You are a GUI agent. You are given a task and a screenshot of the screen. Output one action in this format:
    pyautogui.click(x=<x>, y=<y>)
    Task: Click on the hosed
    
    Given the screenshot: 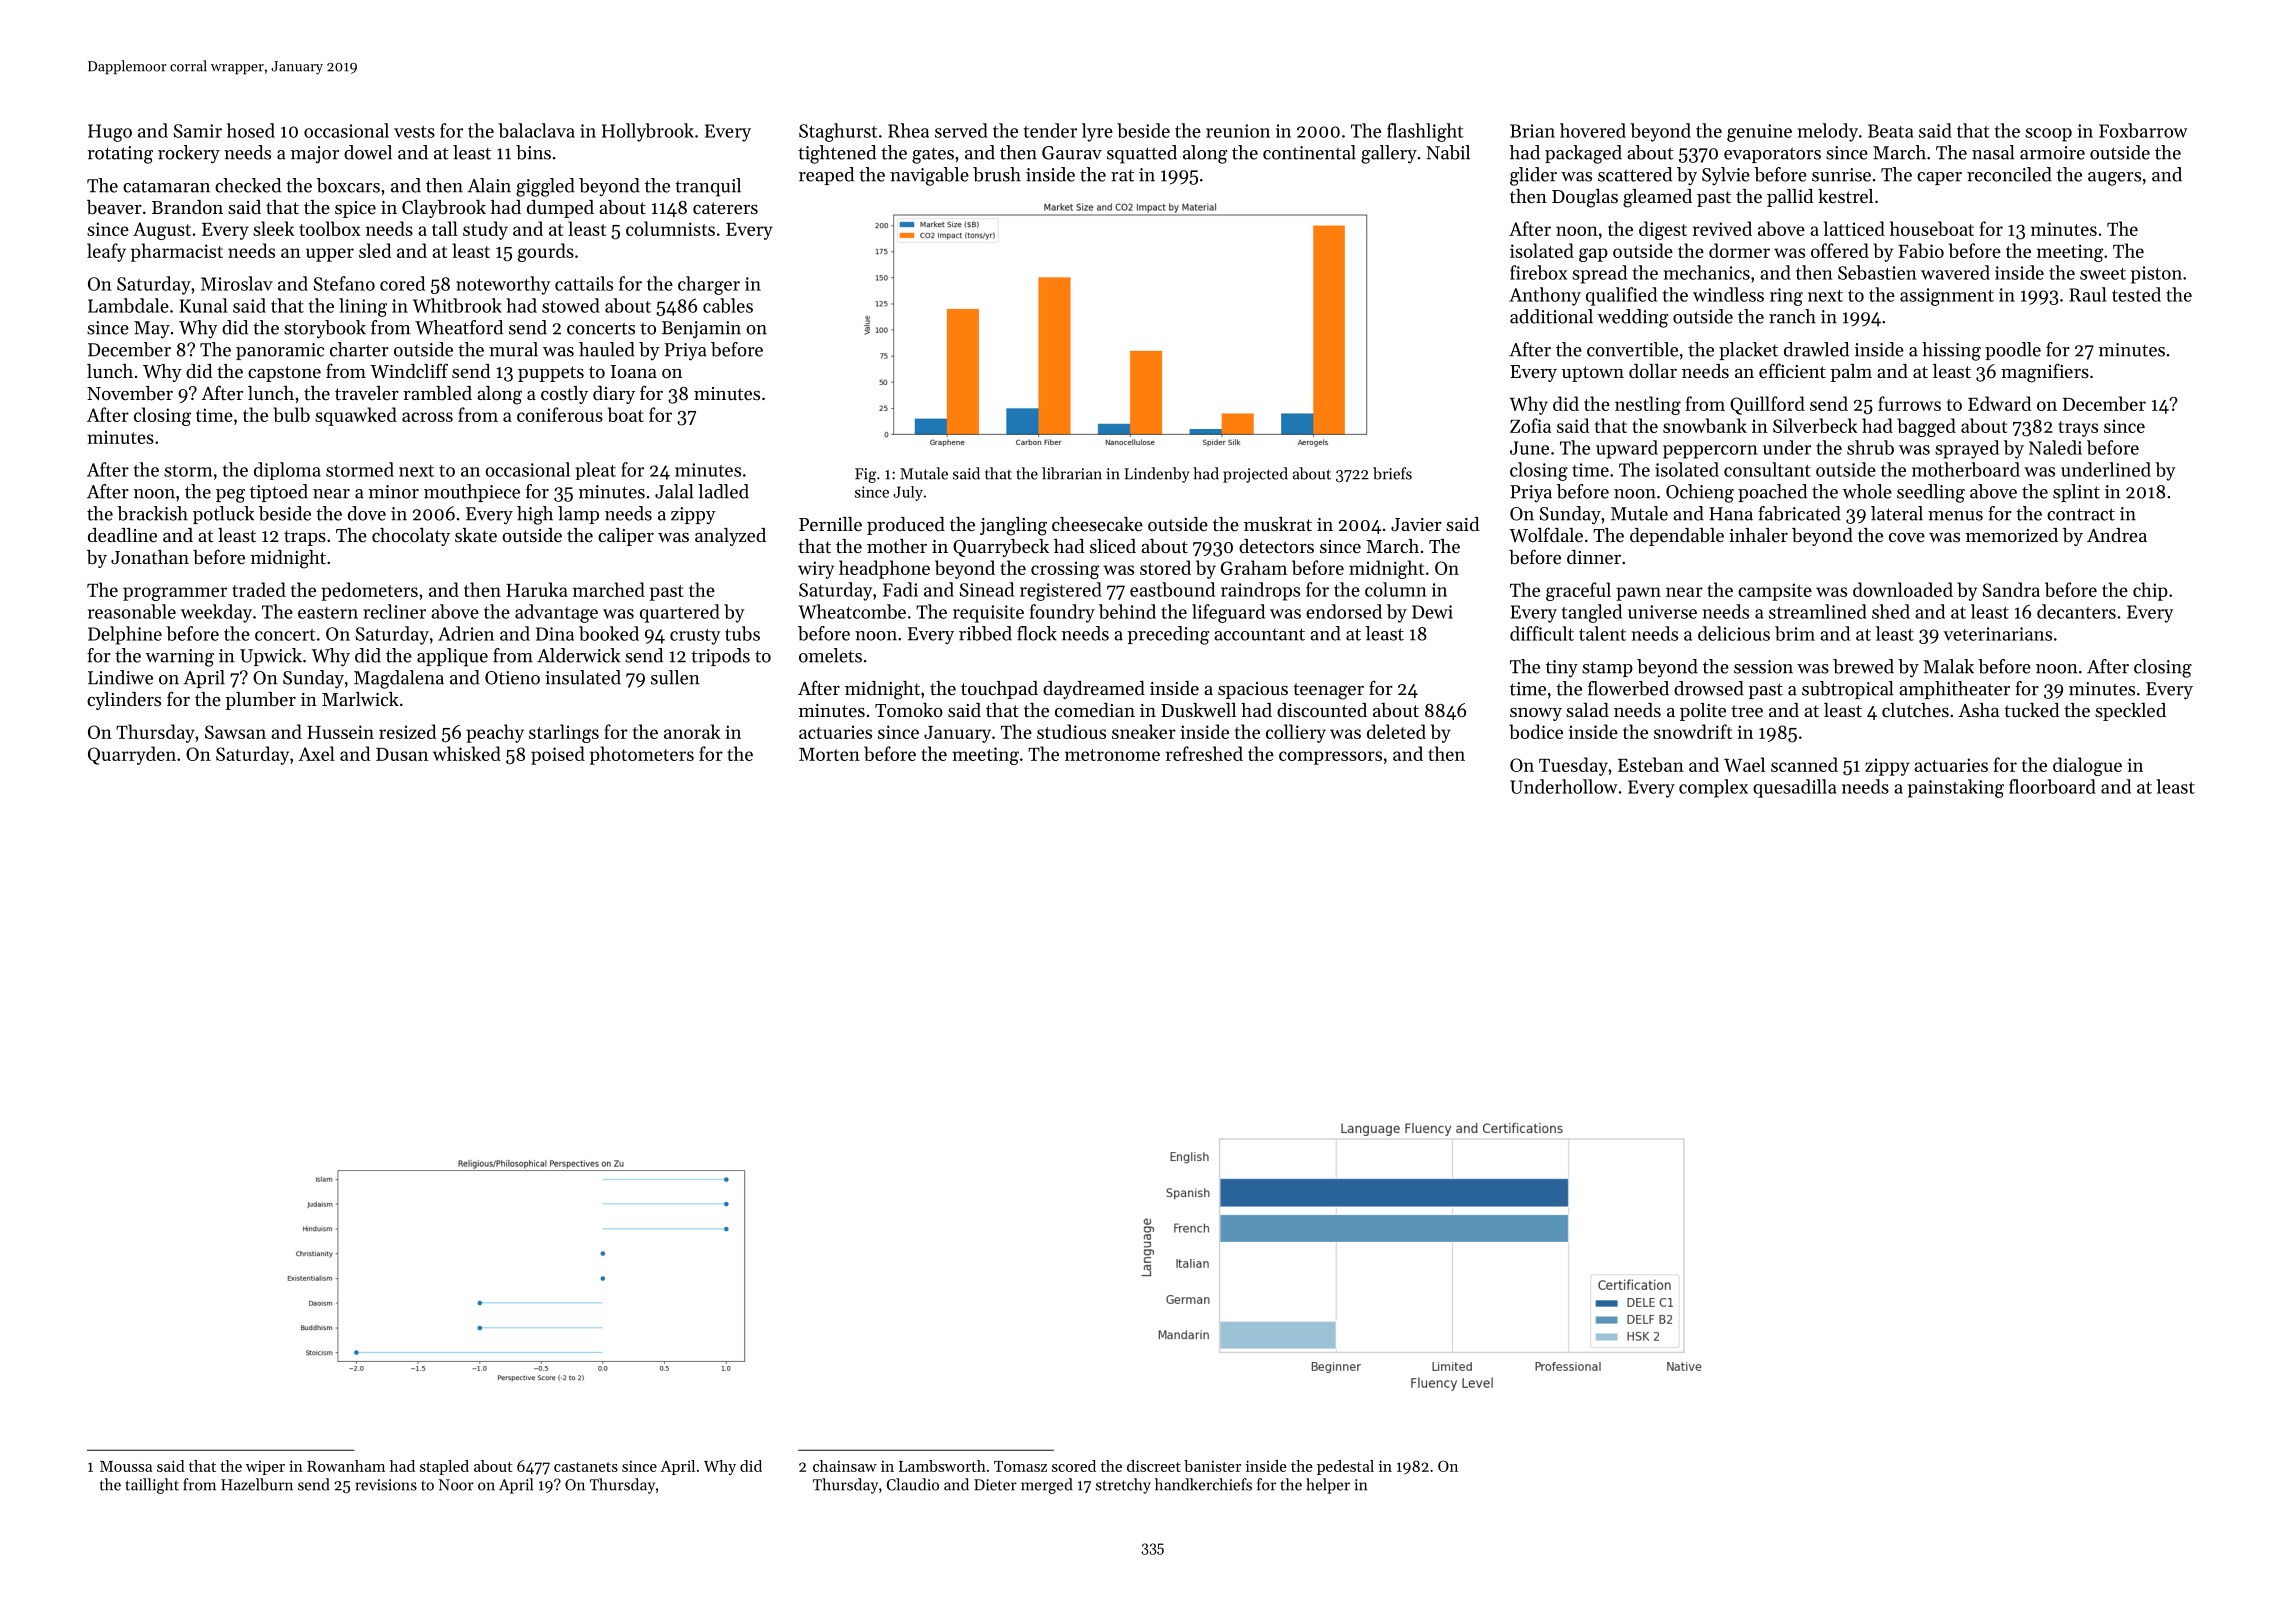 What is the action you would take?
    pyautogui.click(x=251, y=130)
